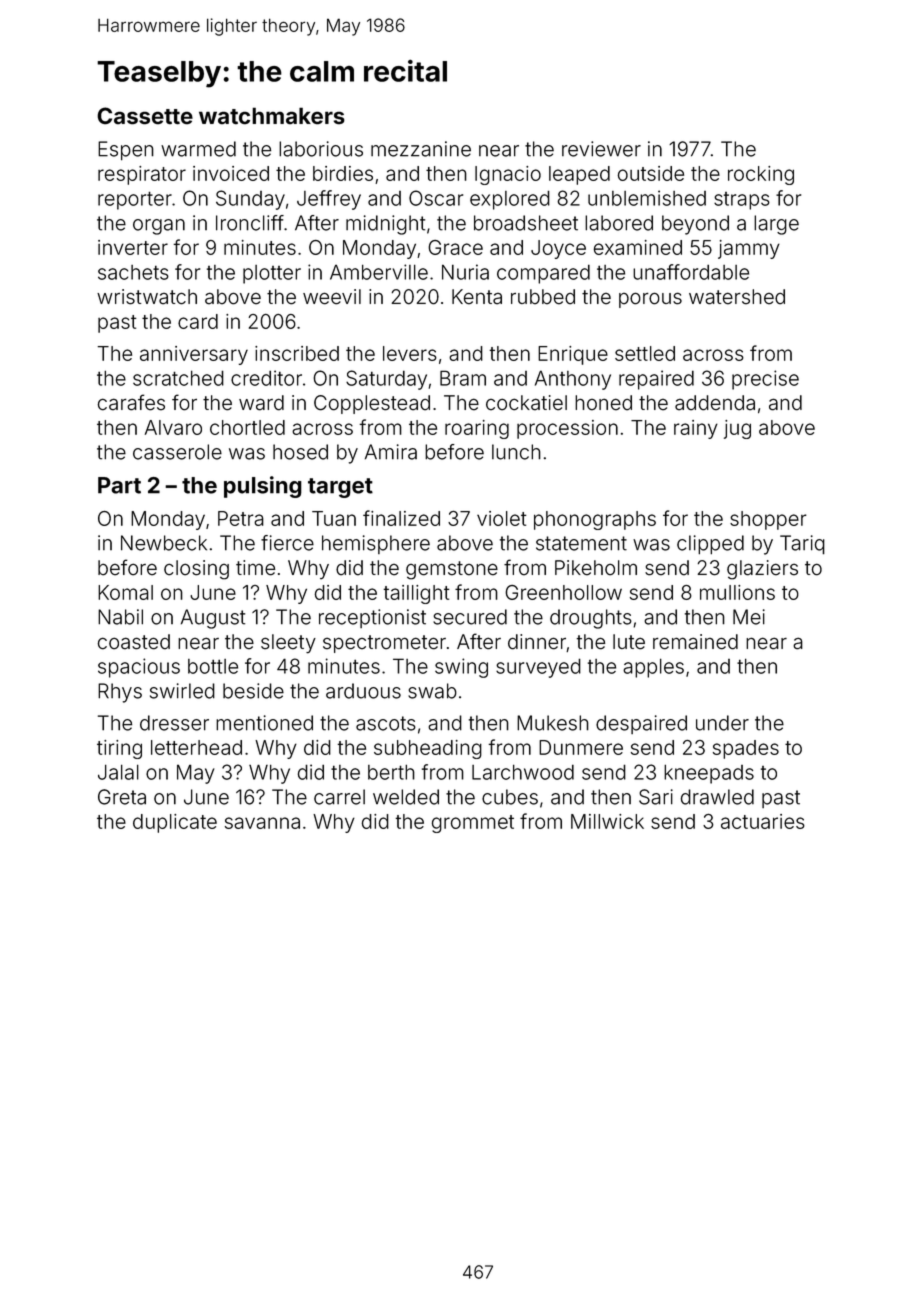 The image size is (924, 1308). I want to click on surveyed, so click(538, 668).
